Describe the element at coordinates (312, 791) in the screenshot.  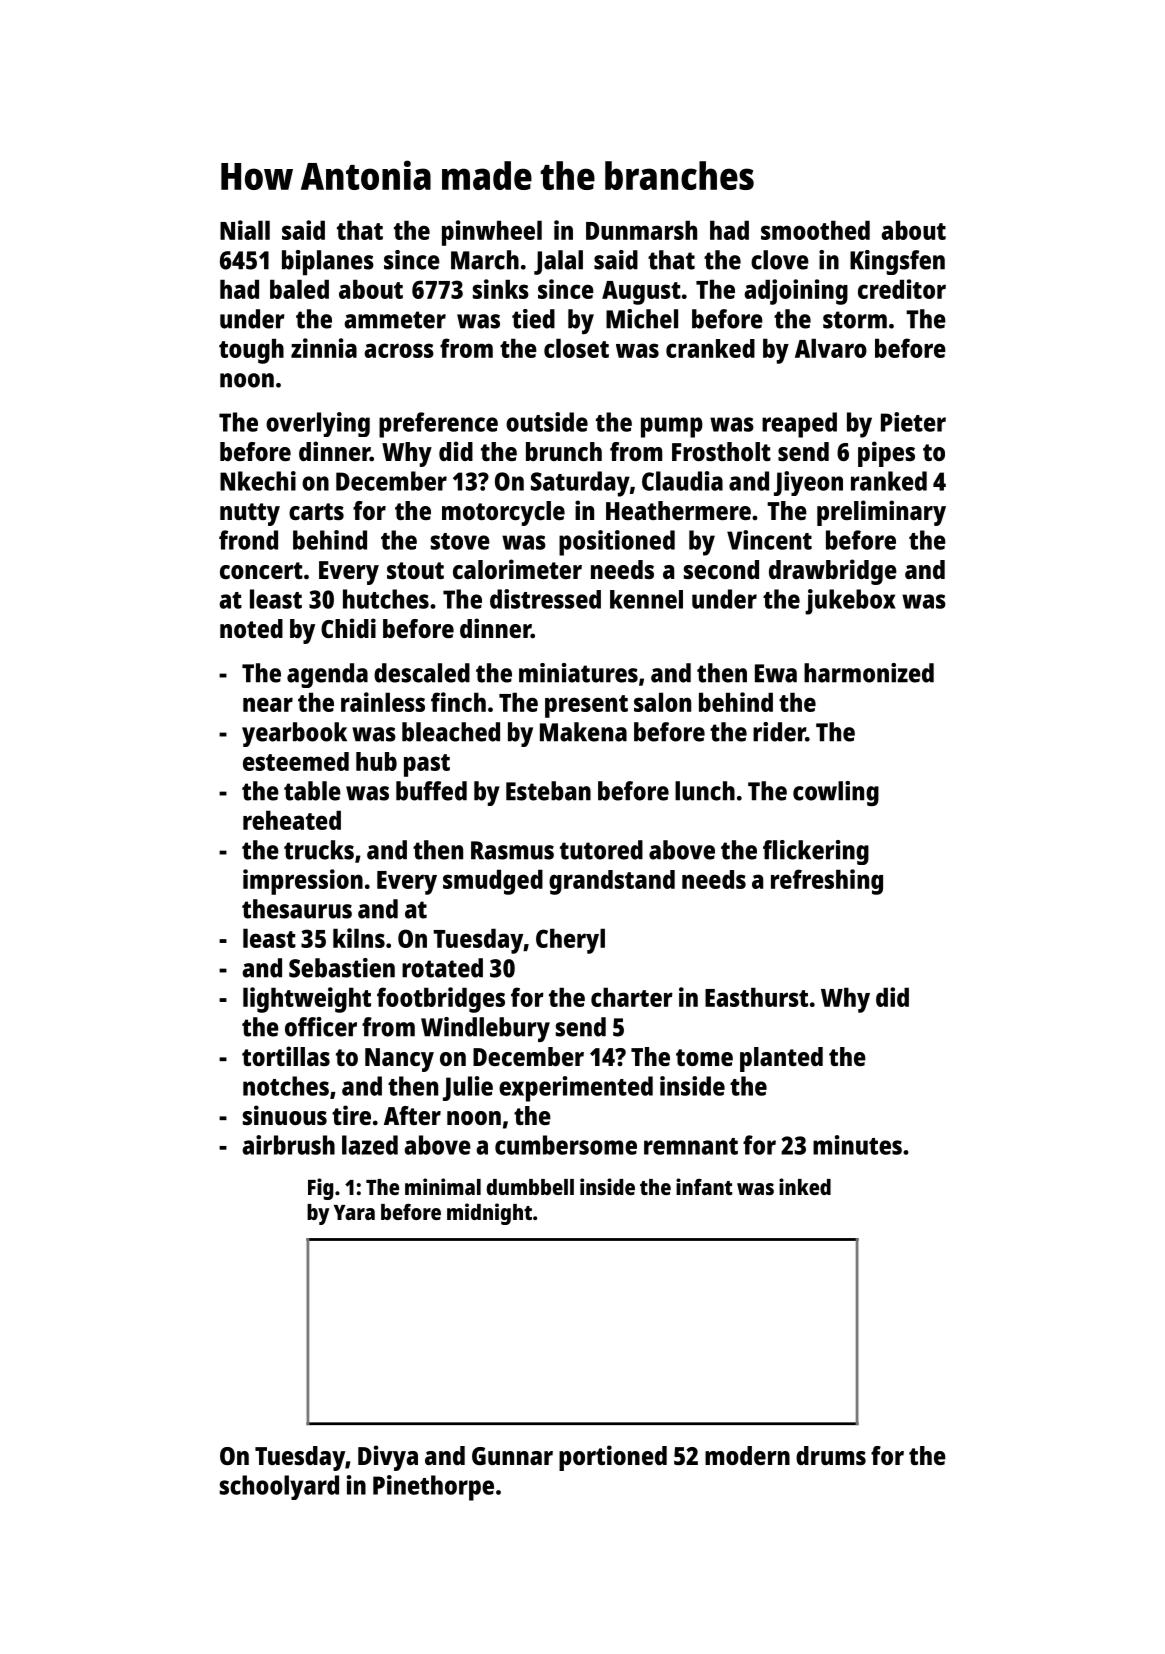
I see `table` at that location.
